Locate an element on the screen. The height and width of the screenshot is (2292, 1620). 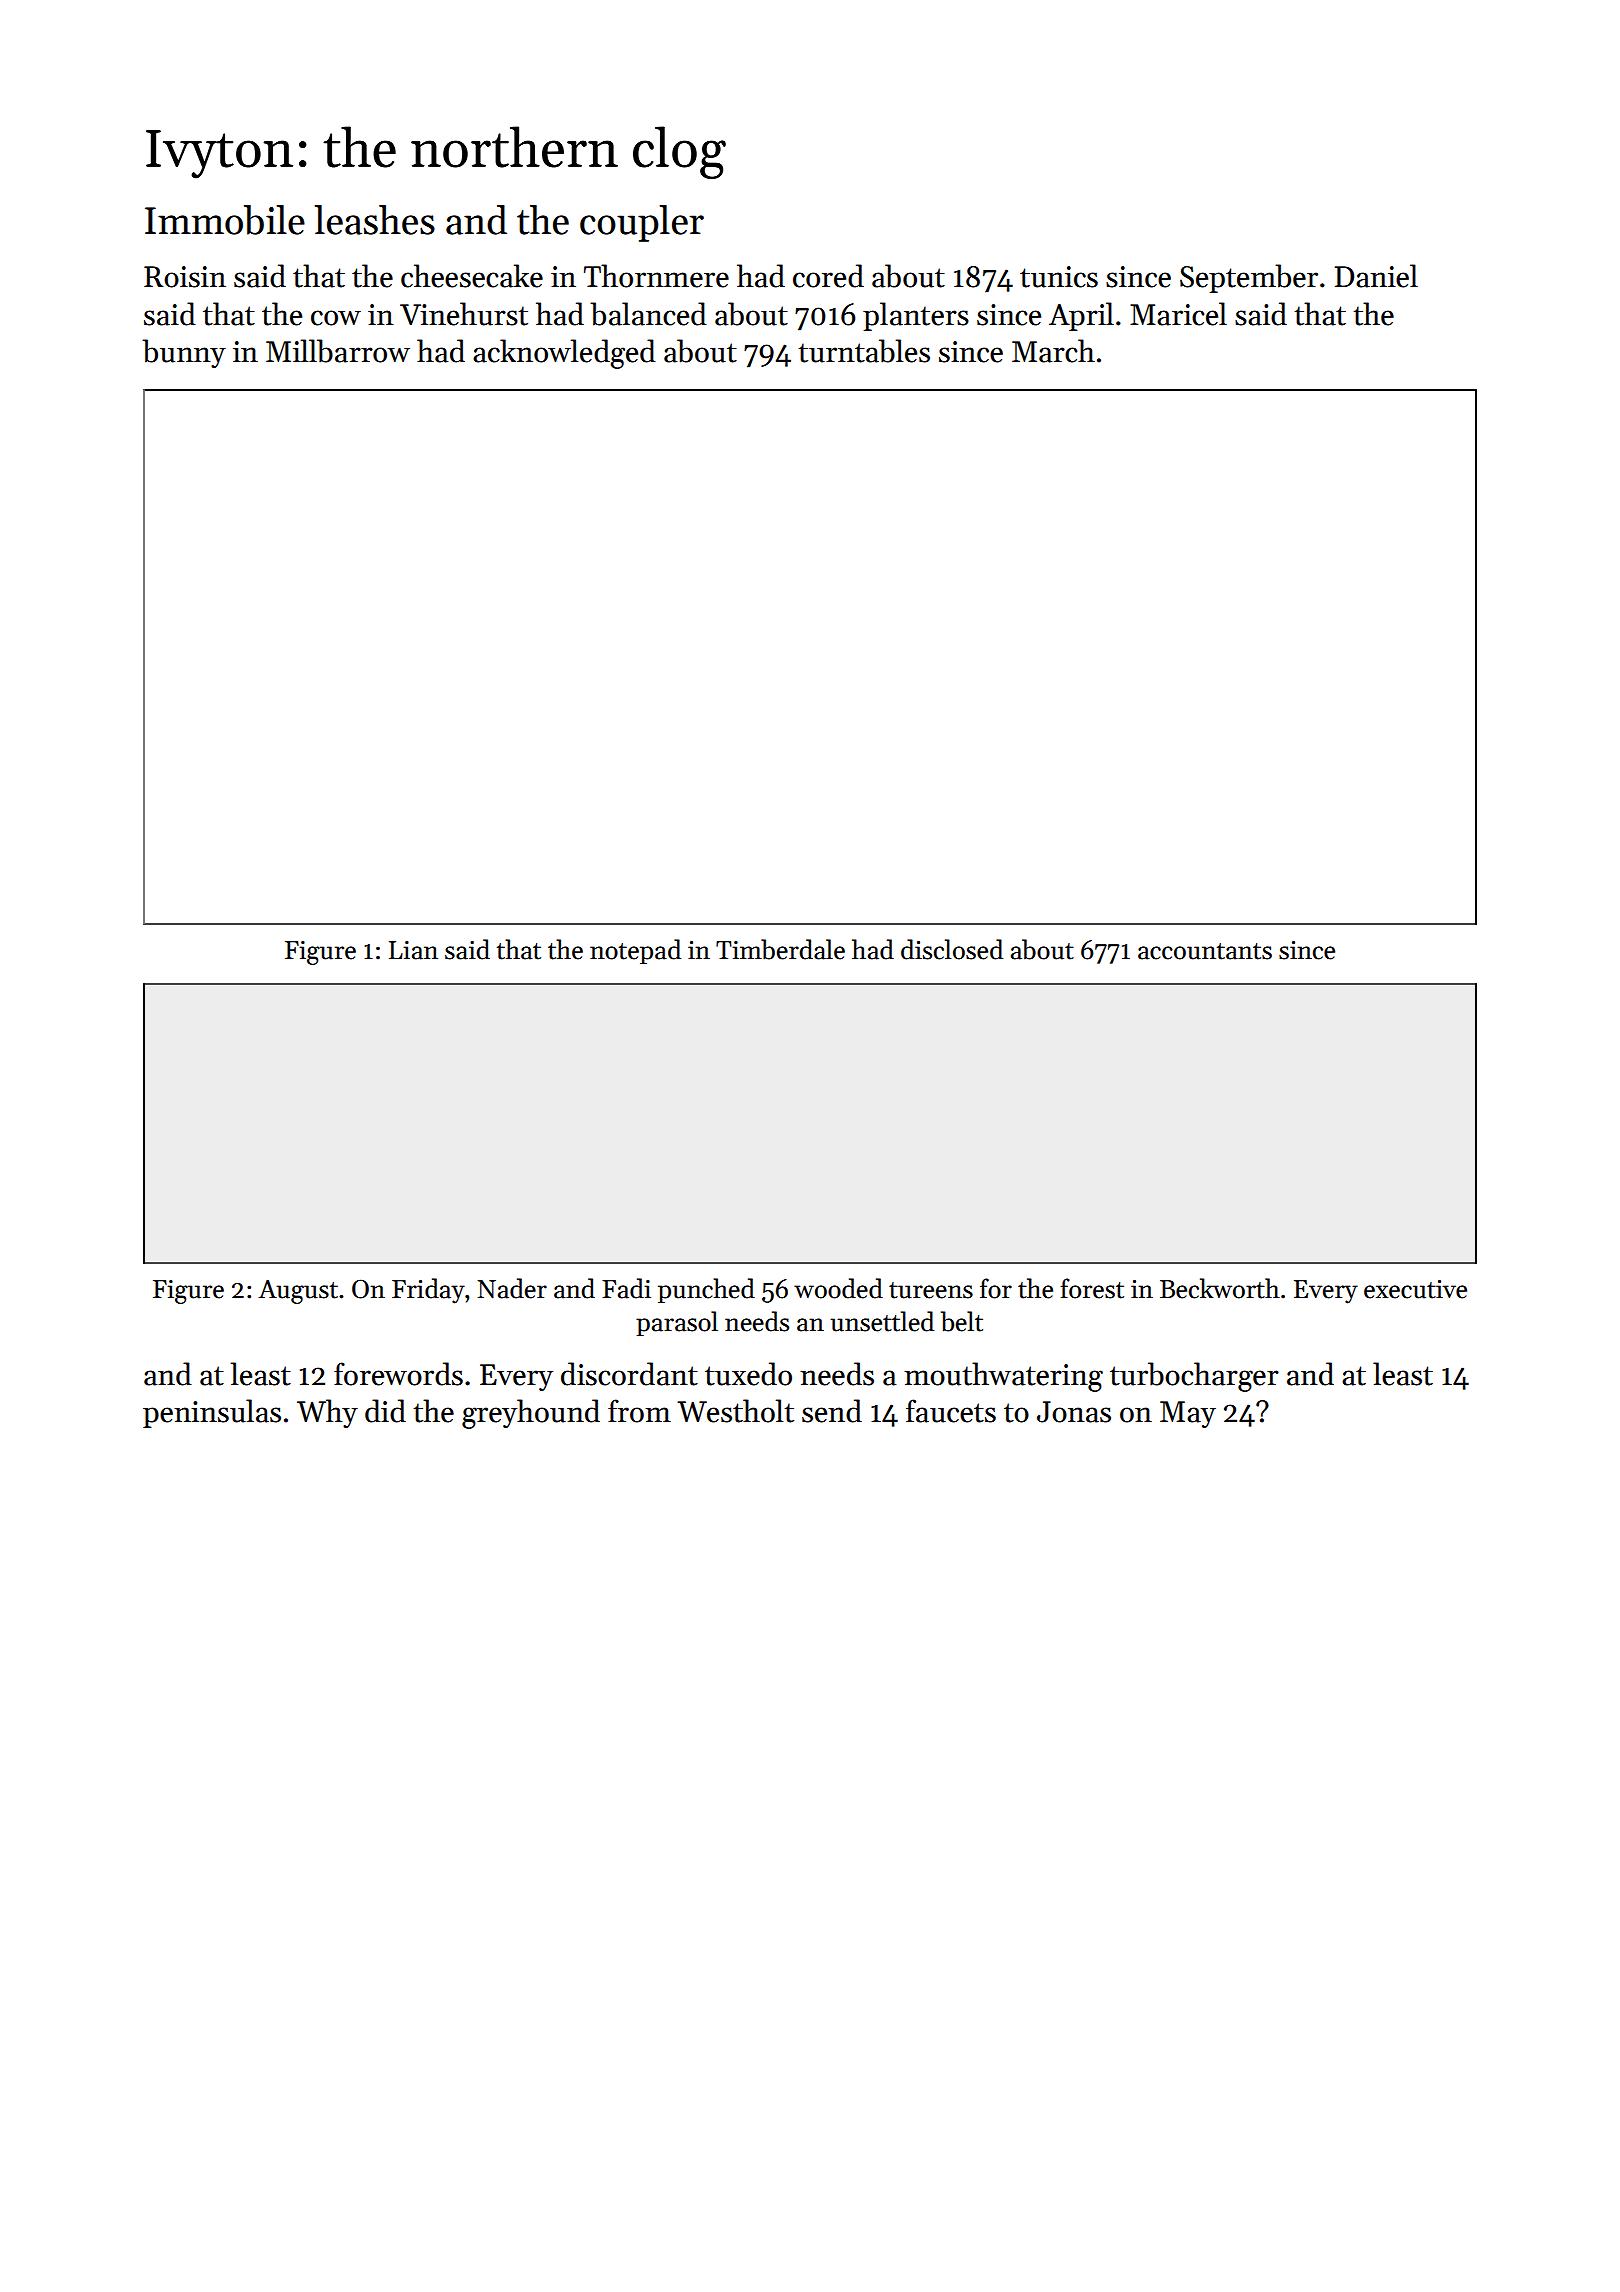
Daniel is located at coordinates (1376, 276).
